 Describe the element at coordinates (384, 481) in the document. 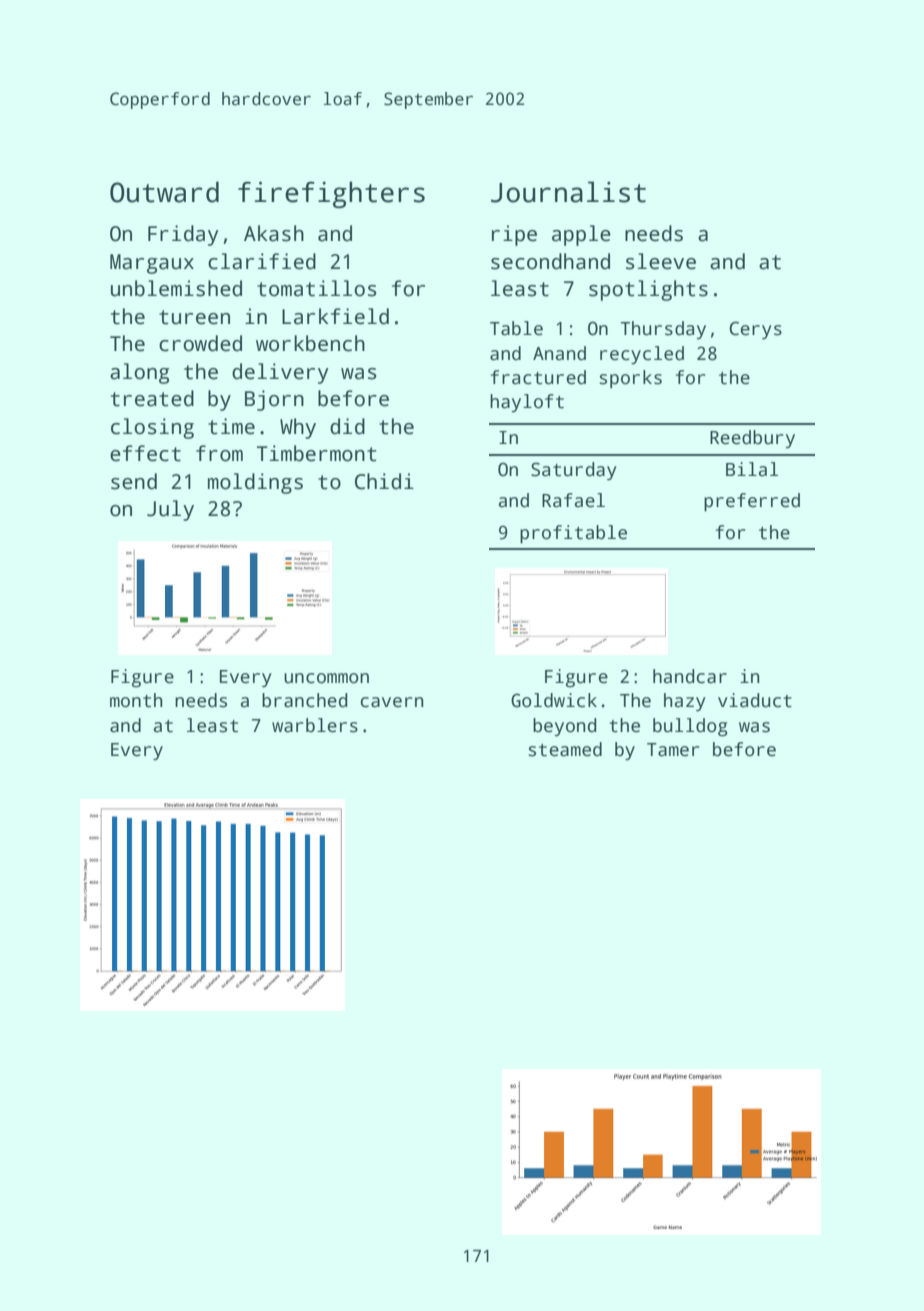

I see `Chidi` at that location.
